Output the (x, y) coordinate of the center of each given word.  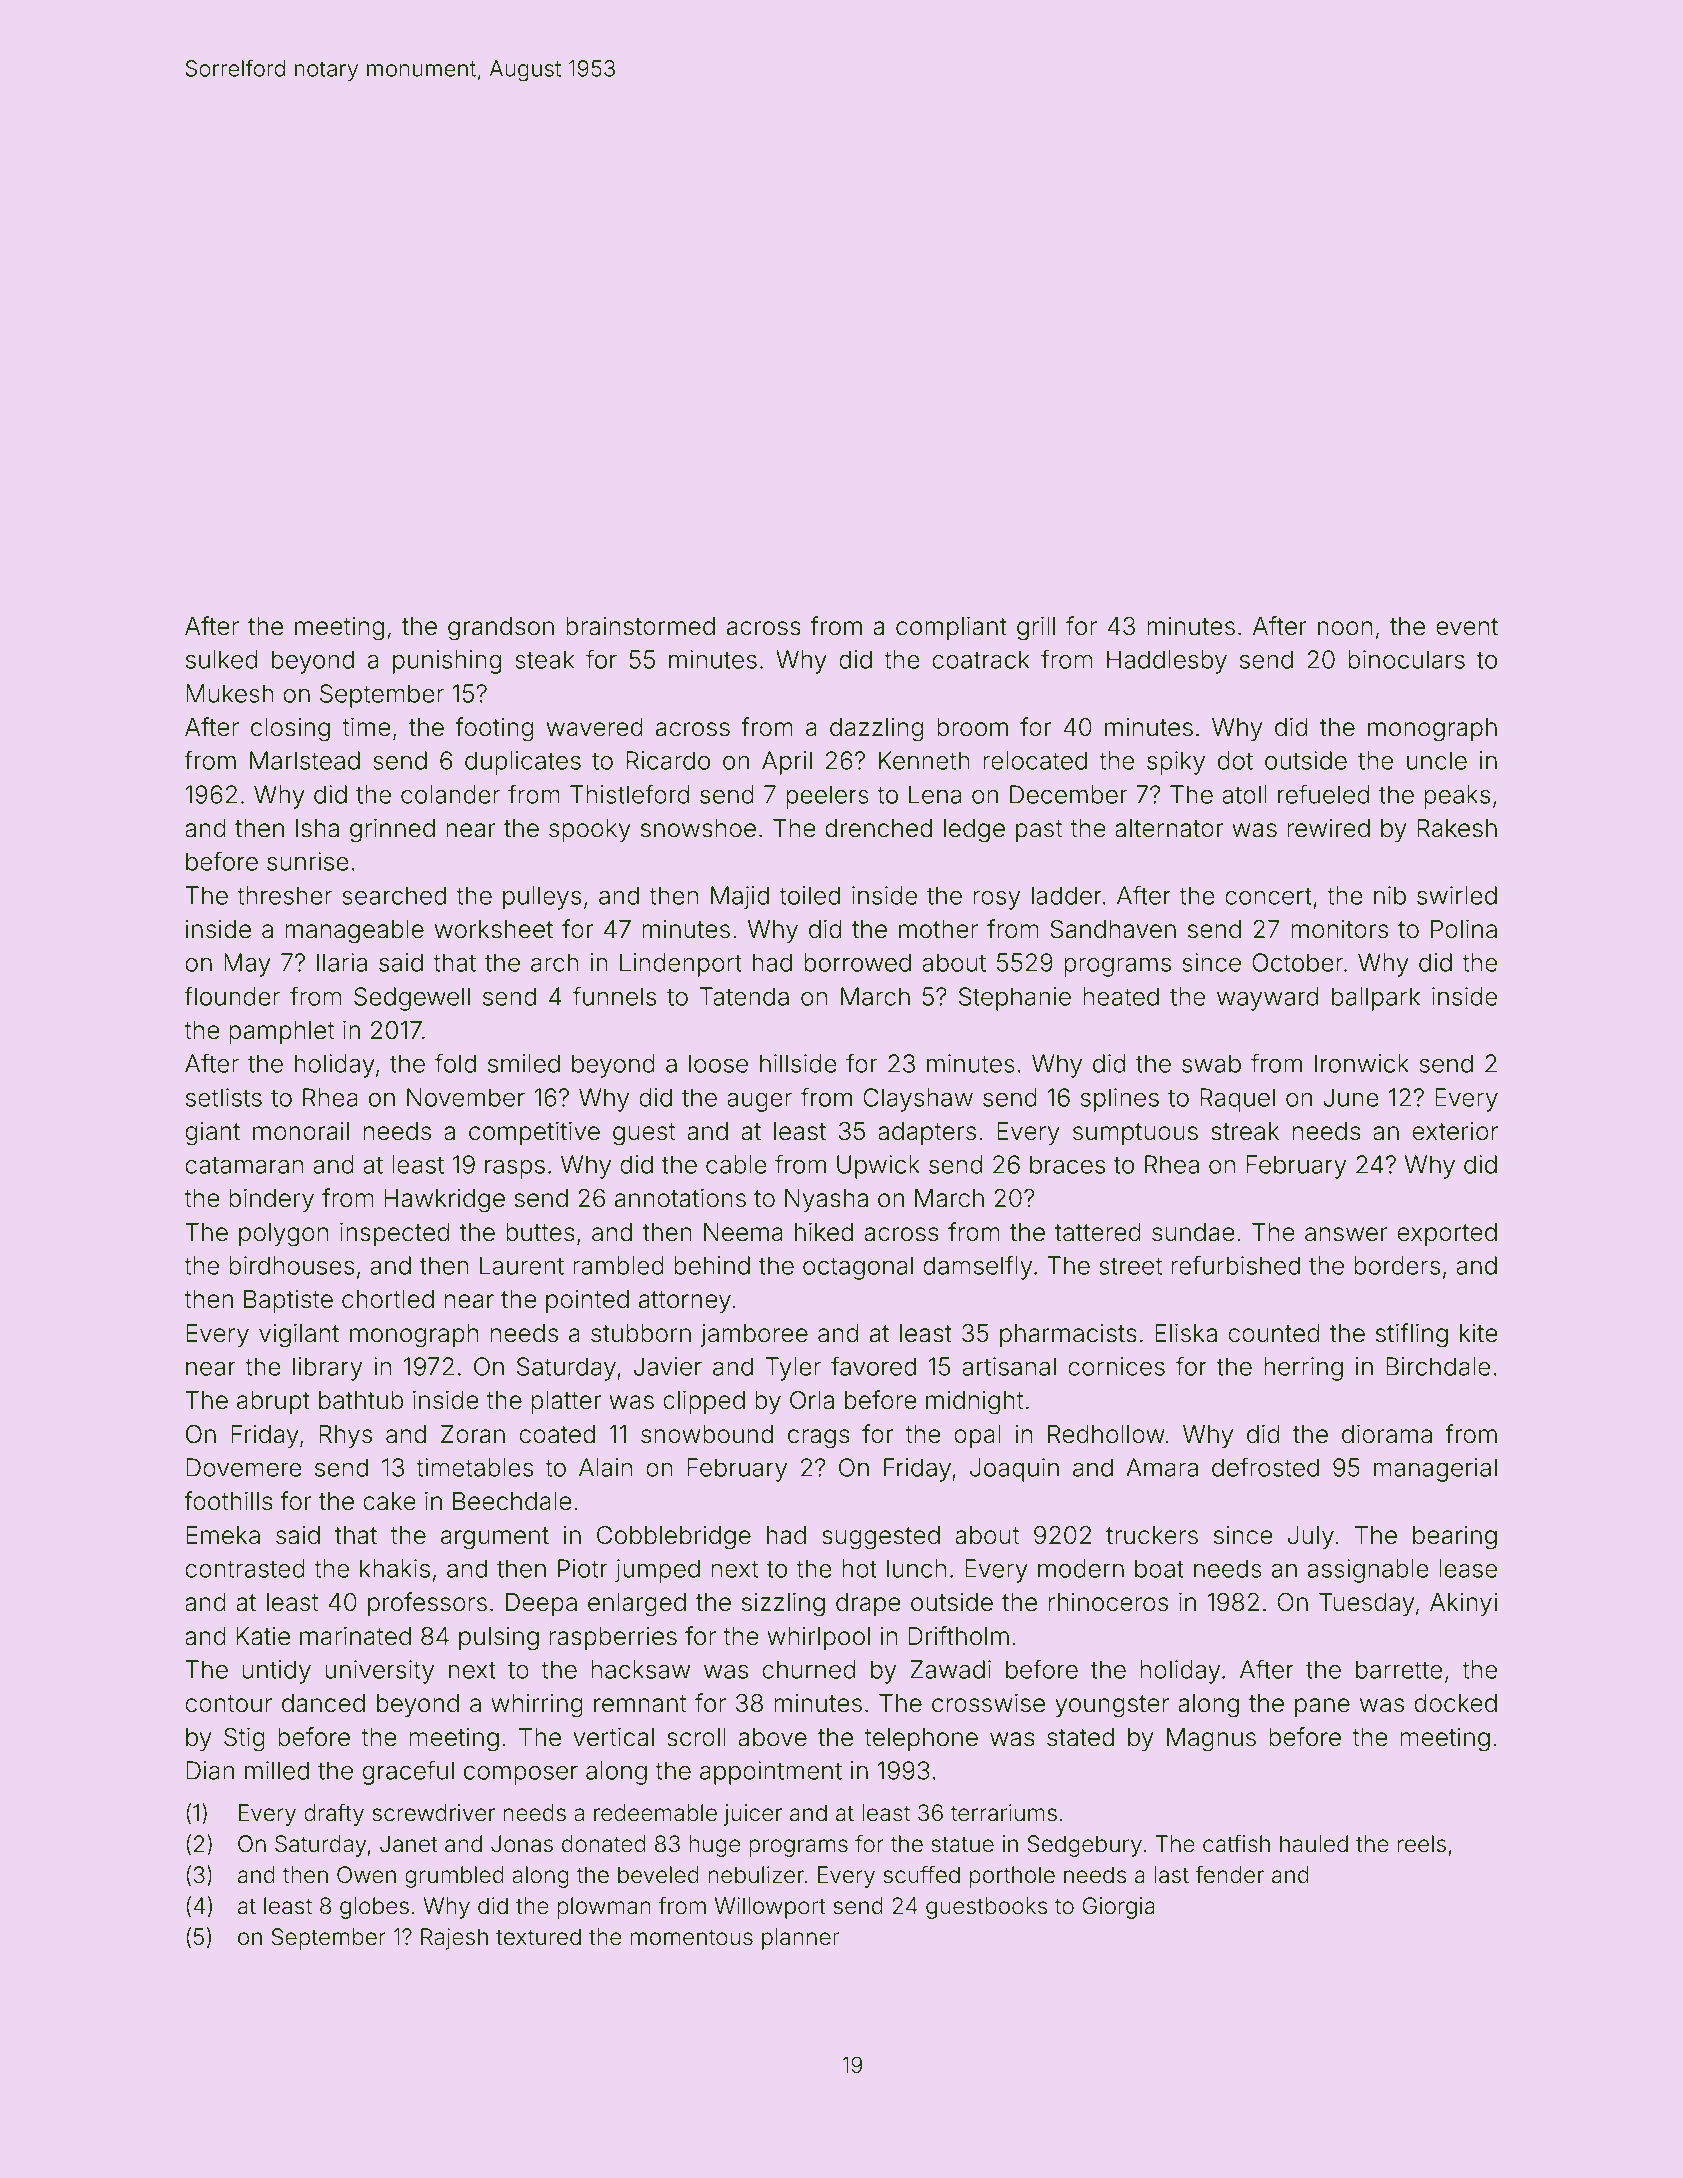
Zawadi (950, 1669)
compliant (951, 628)
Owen (366, 1875)
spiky (1176, 763)
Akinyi (1463, 1604)
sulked (221, 659)
